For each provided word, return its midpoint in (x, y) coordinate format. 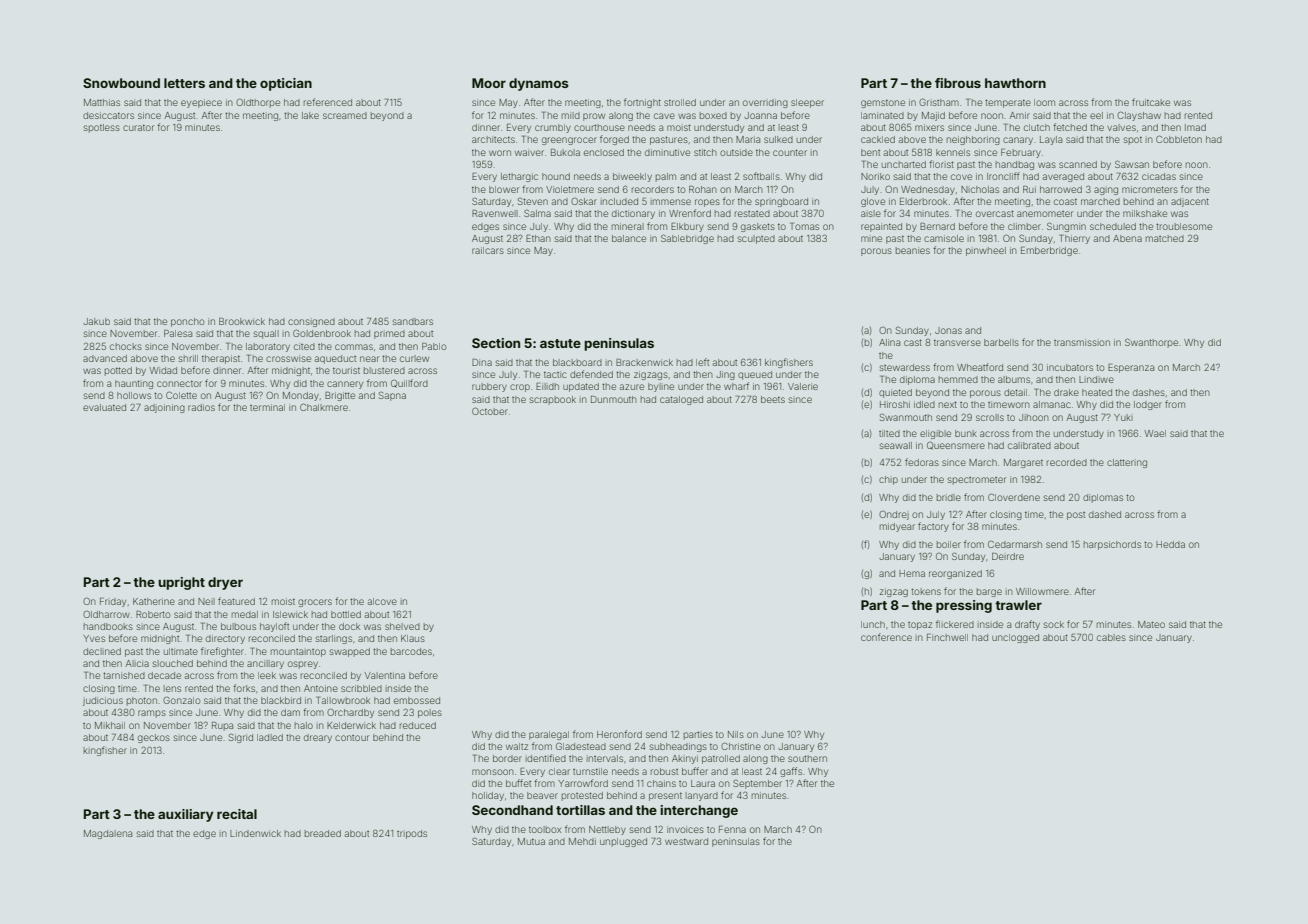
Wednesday (928, 190)
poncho (187, 322)
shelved (402, 626)
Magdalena (108, 834)
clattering (1127, 463)
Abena (1127, 238)
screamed (345, 115)
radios (201, 407)
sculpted (756, 239)
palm (666, 177)
